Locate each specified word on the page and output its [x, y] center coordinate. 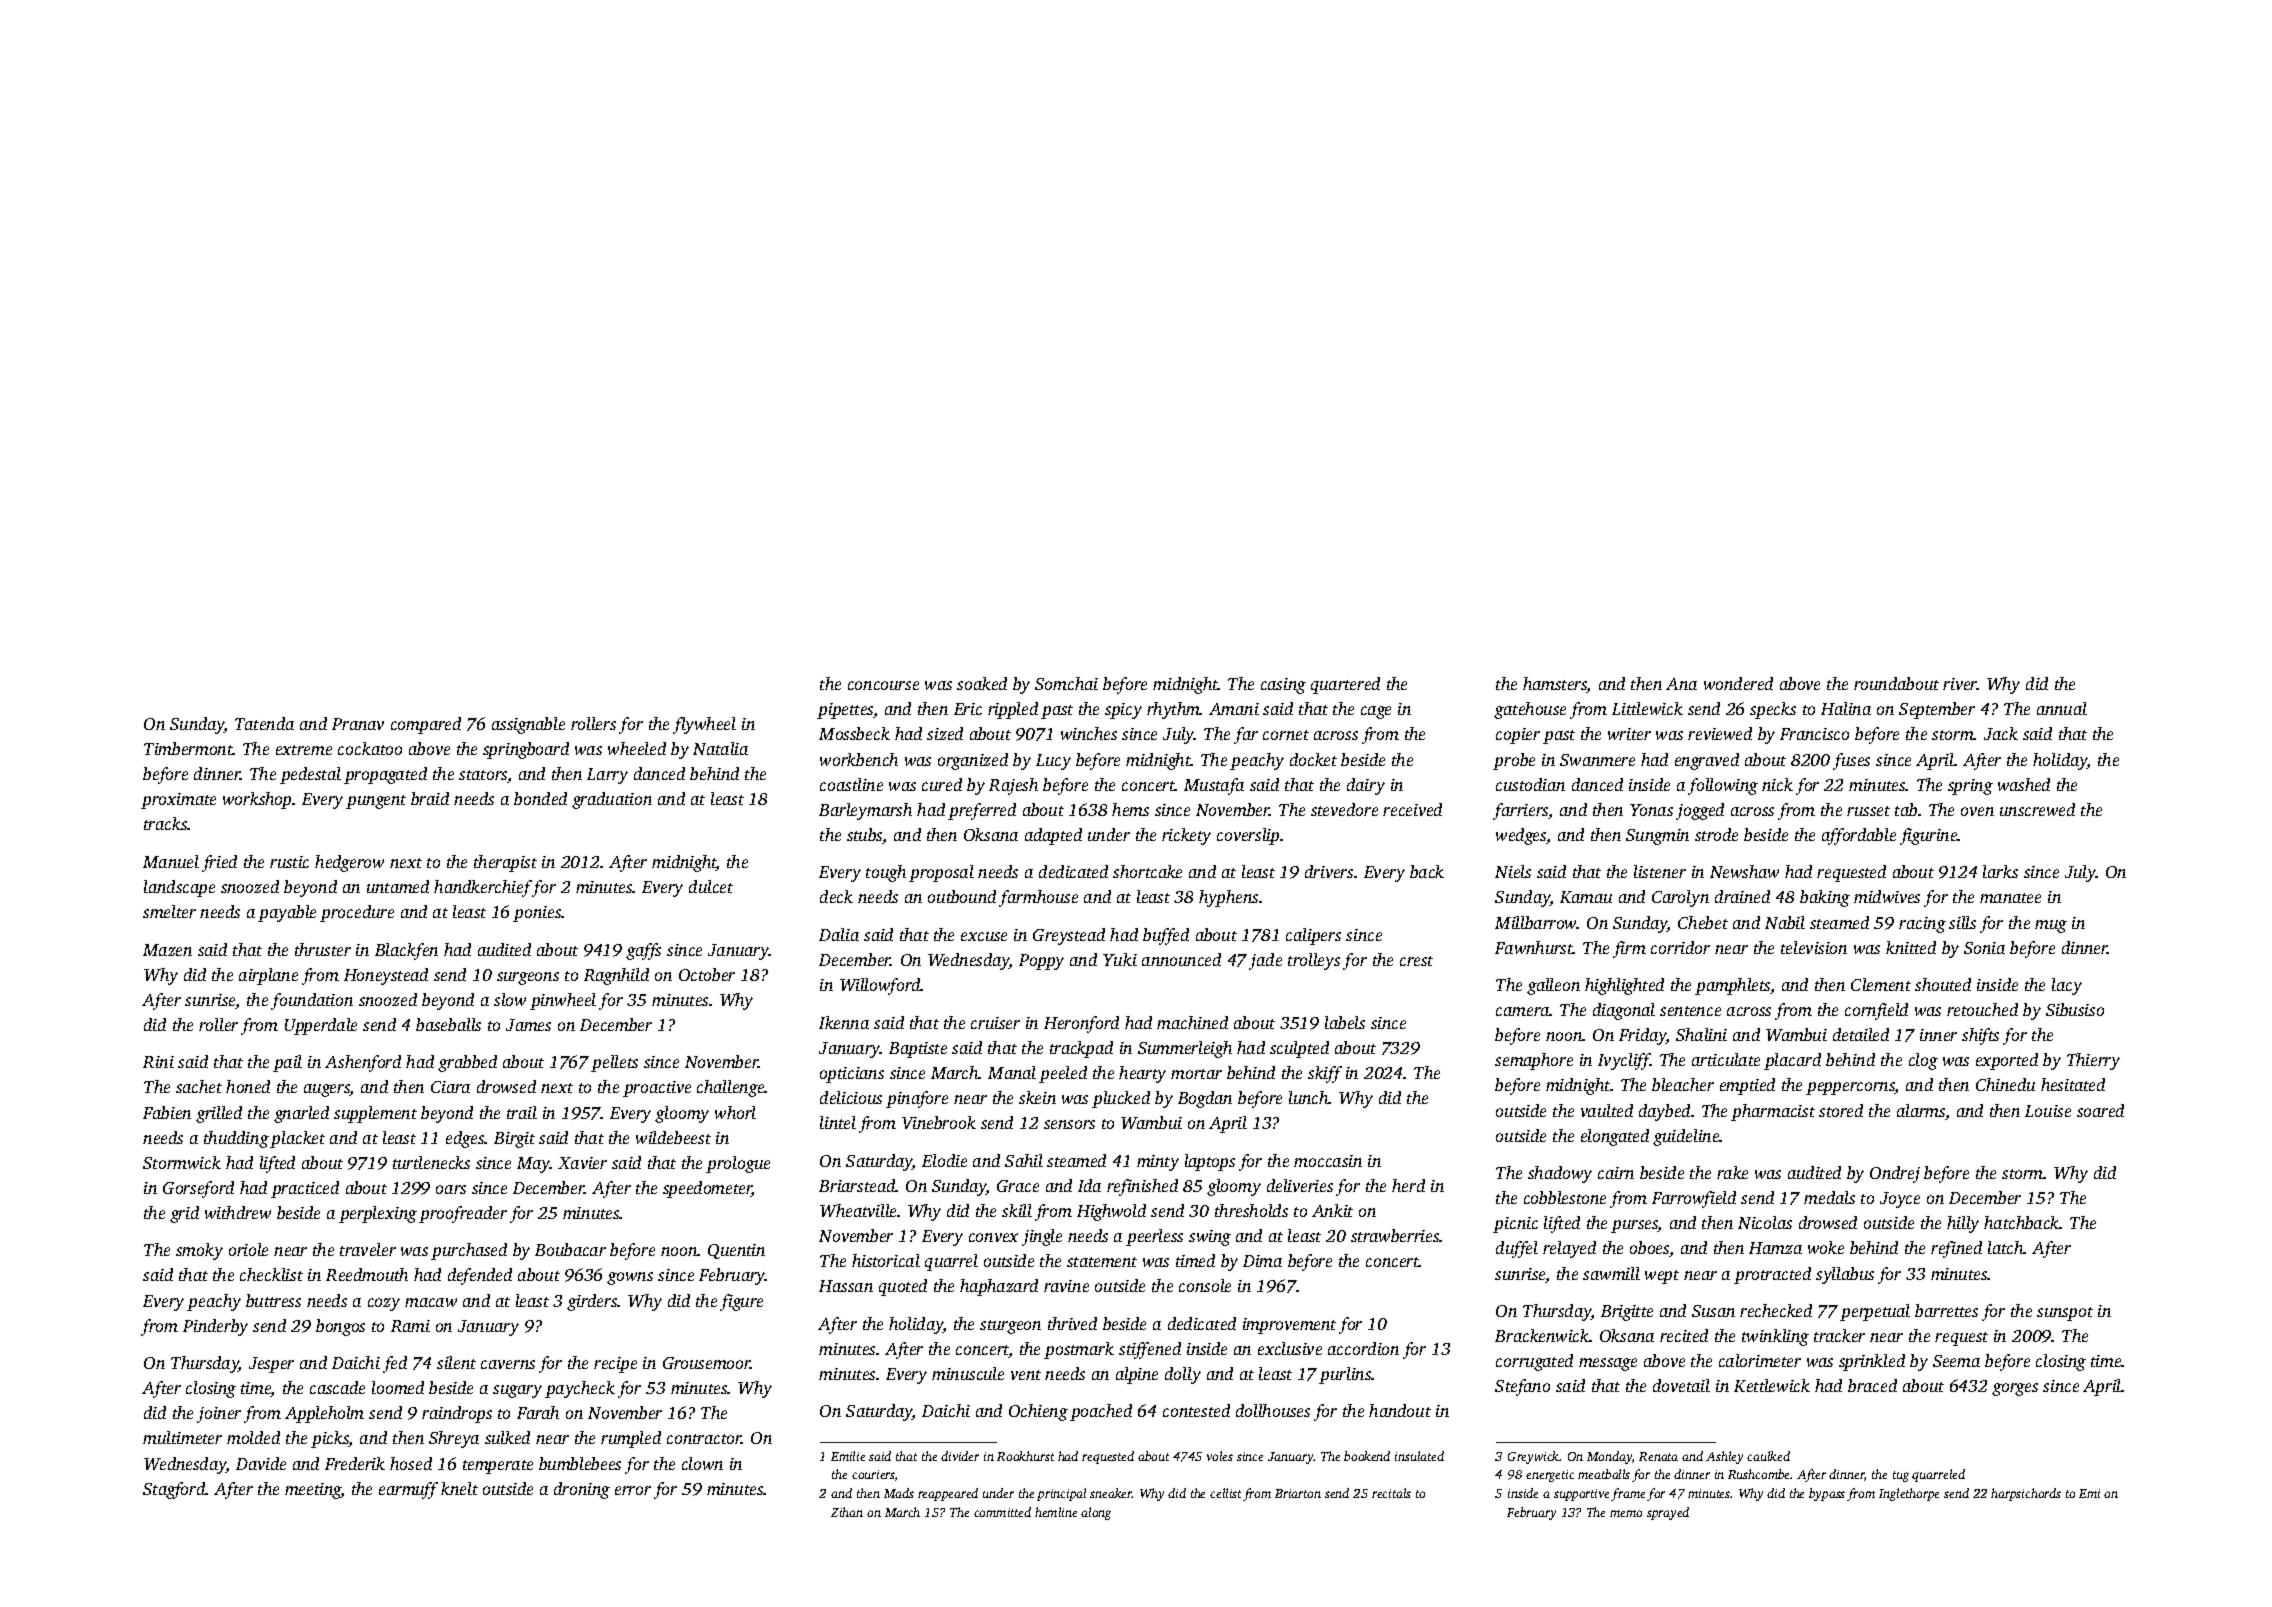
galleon [1553, 986]
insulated [1419, 1456]
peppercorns [1850, 1088]
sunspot [2065, 1314]
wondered [1738, 683]
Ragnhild [616, 976]
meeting [313, 1491]
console [1205, 1285]
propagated [385, 775]
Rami [410, 1326]
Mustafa [1214, 786]
